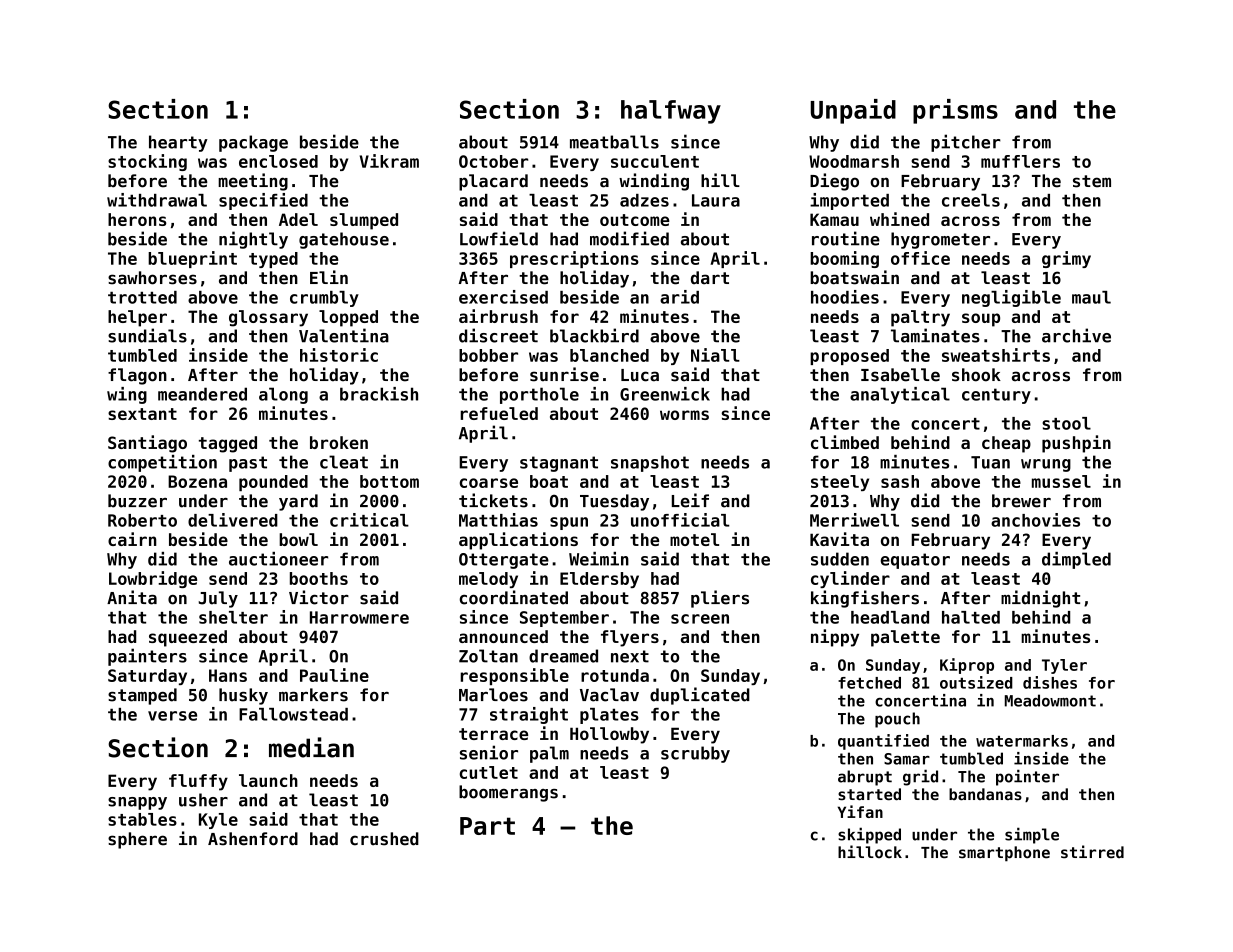 Image resolution: width=1233 pixels, height=952 pixels. I want to click on skipped, so click(869, 835).
